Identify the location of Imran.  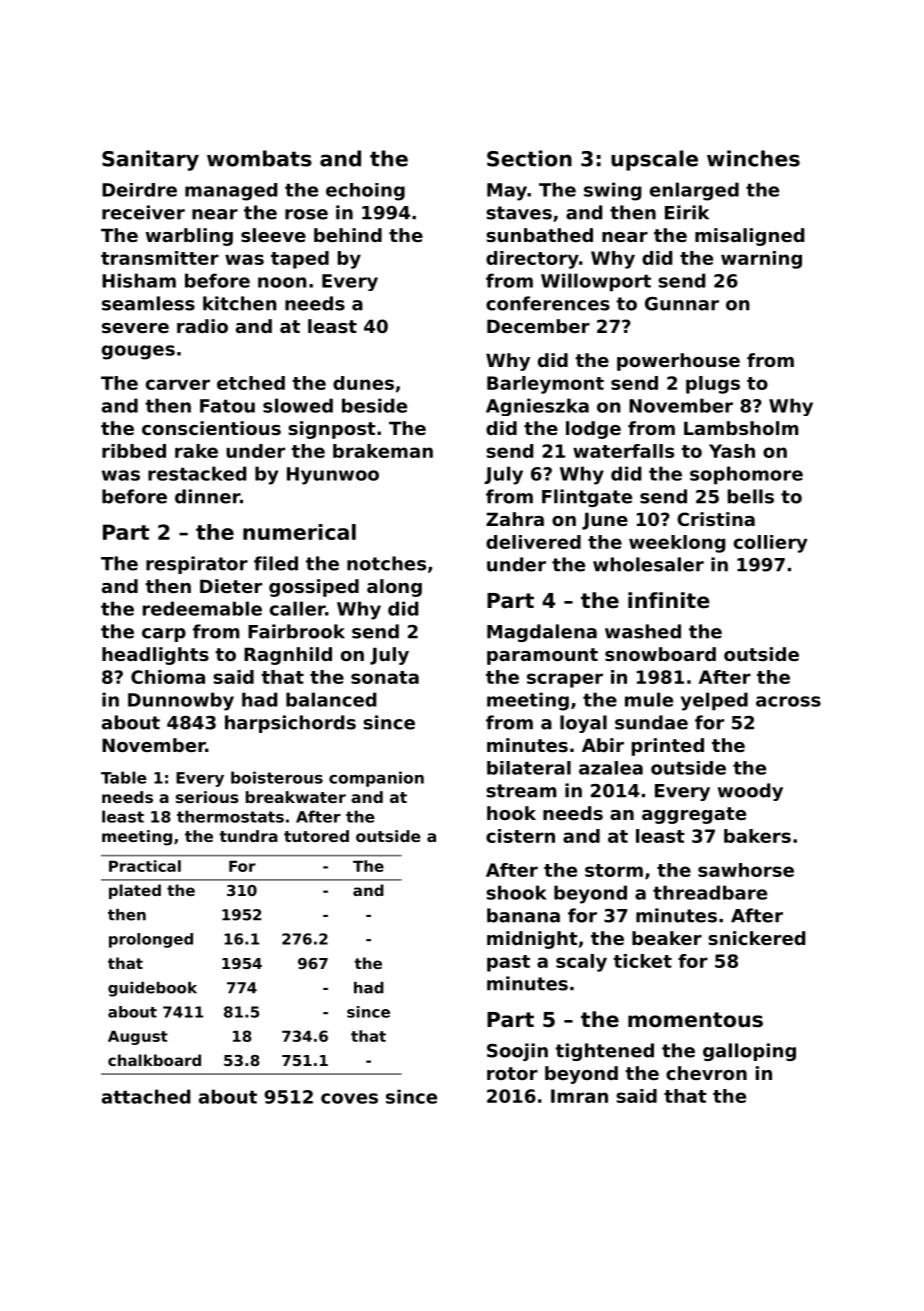
(579, 1096).
